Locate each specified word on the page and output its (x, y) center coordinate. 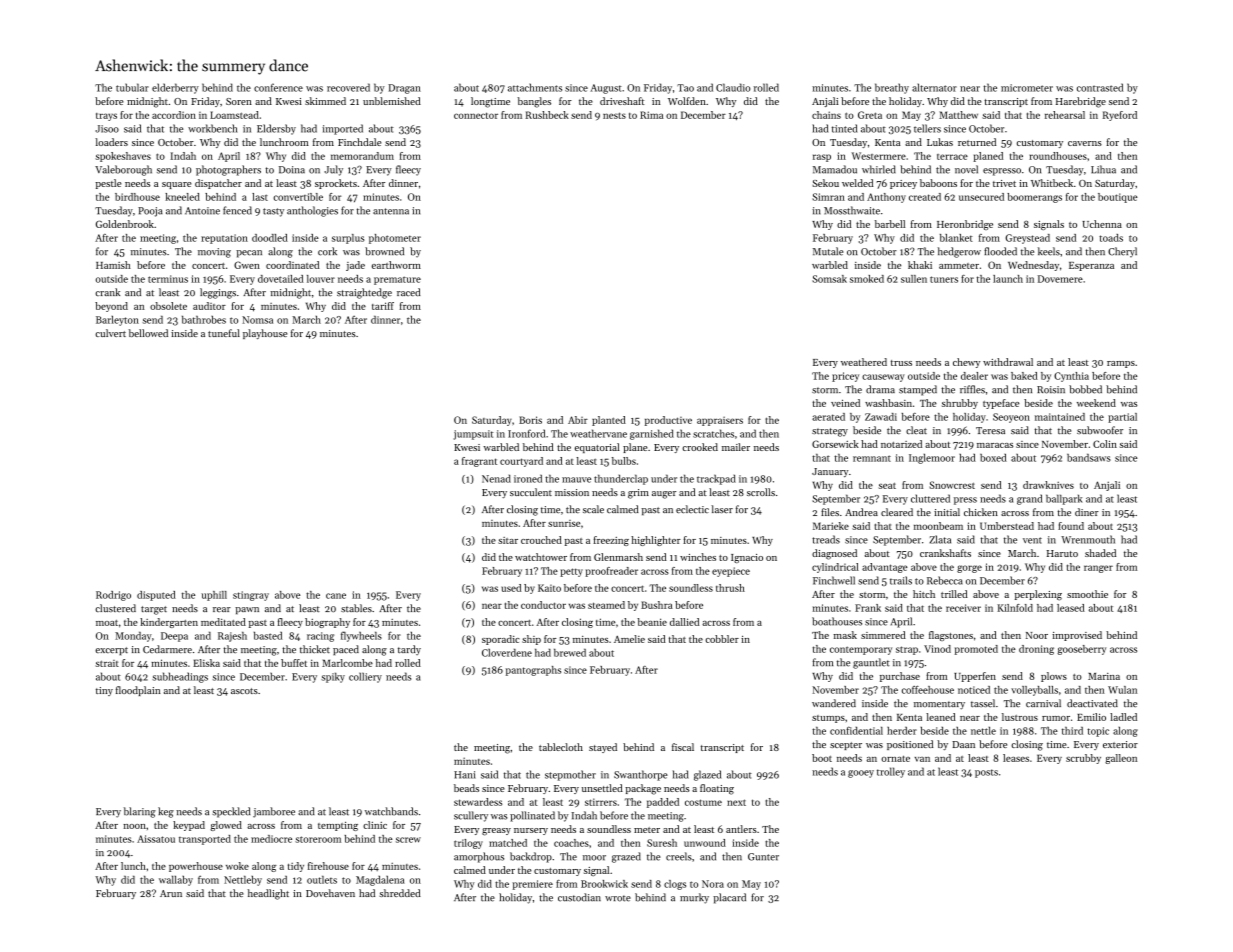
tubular (132, 87)
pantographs (533, 671)
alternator (934, 87)
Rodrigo (113, 596)
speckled (231, 812)
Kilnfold (1015, 608)
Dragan (404, 89)
